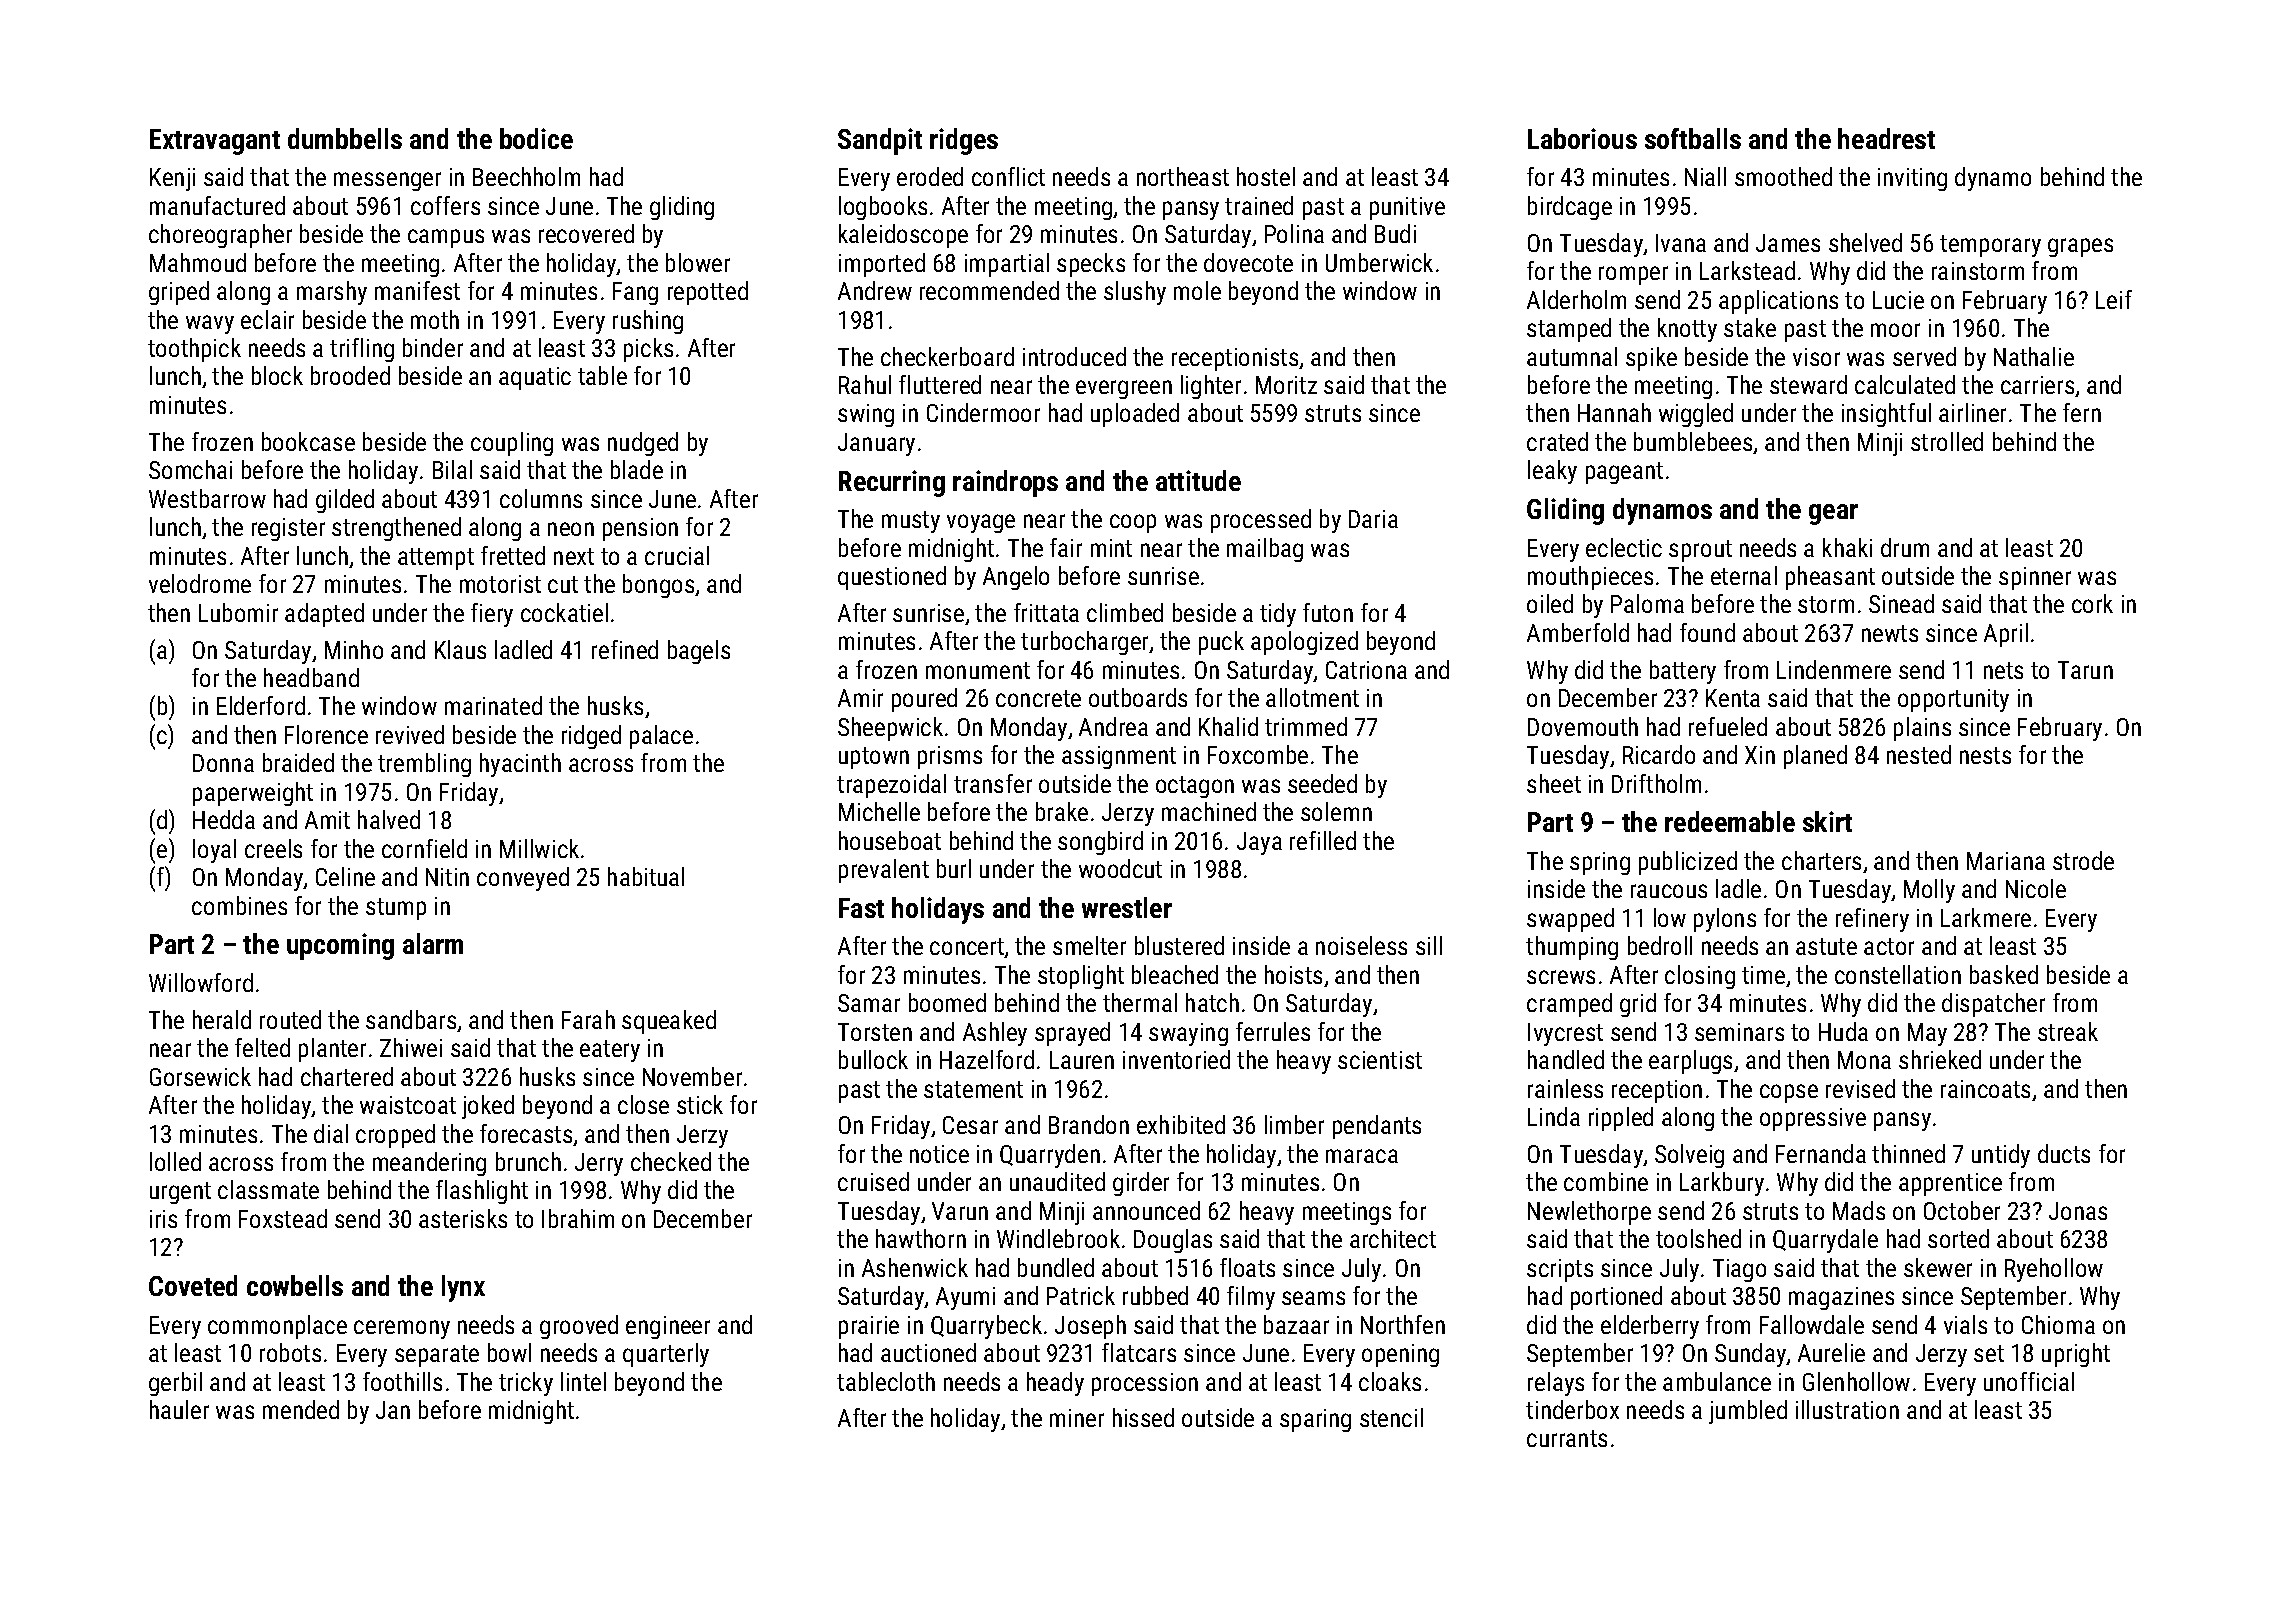 This image has height=1620, width=2292. Describe the element at coordinates (526, 1384) in the image. I see `tricky` at that location.
